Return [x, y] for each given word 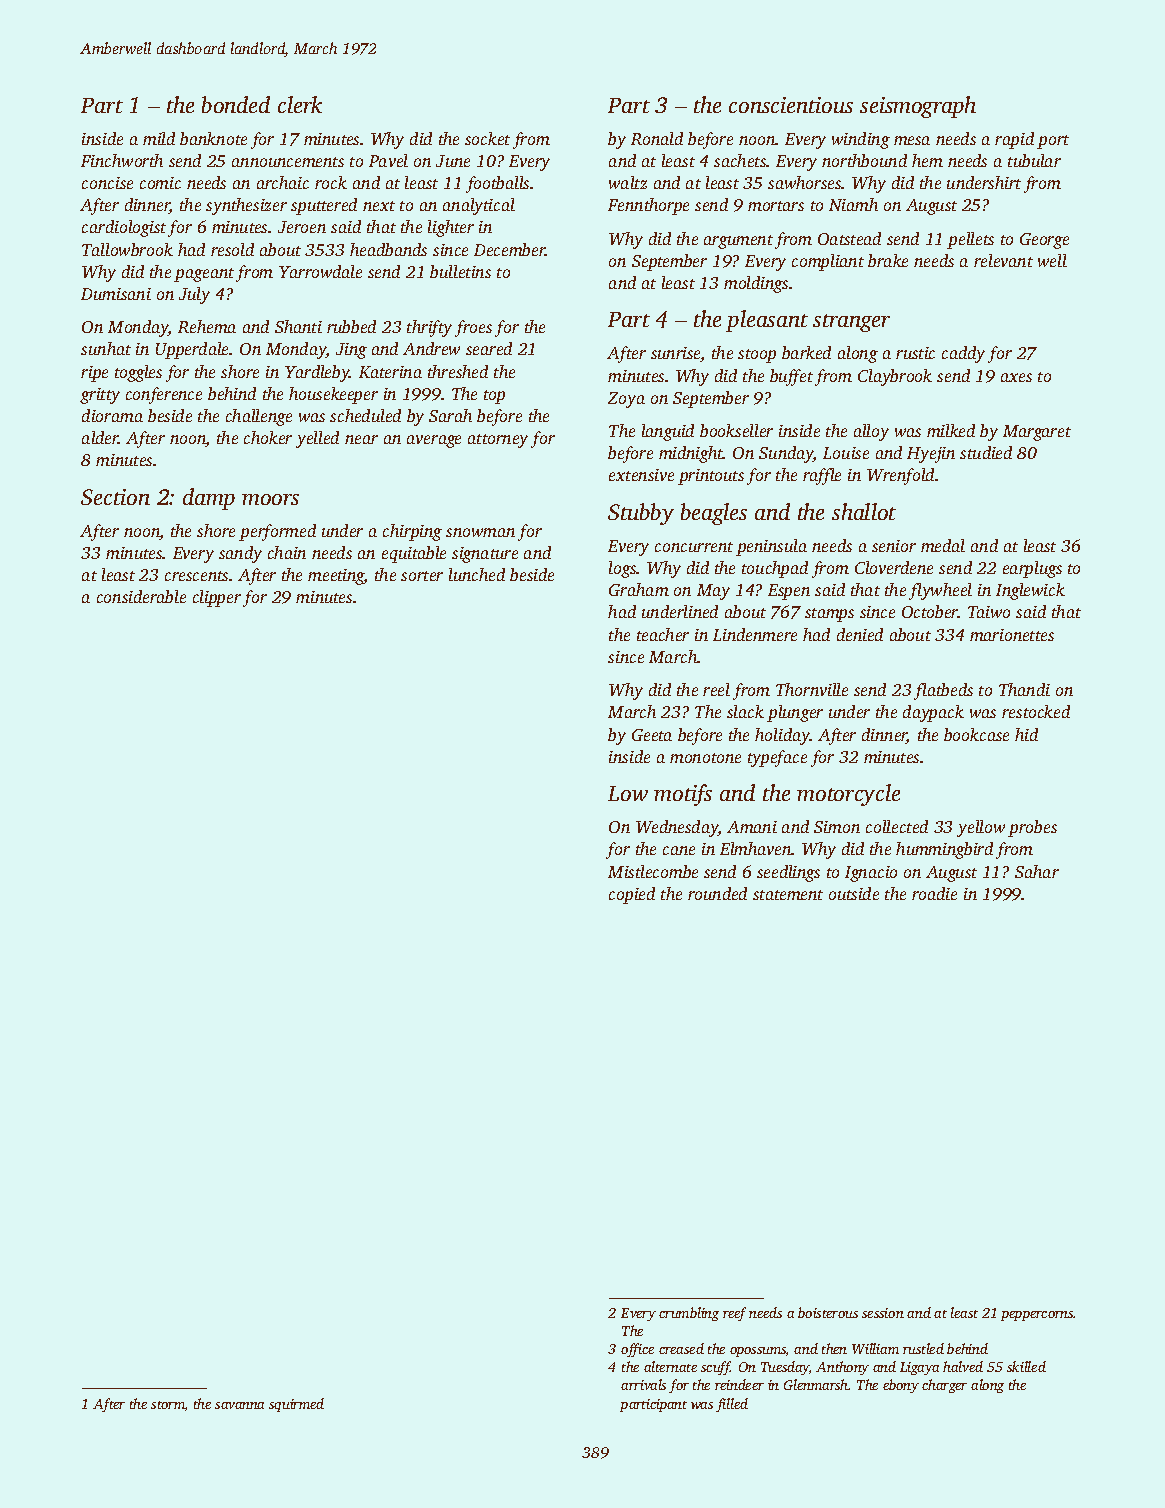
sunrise [676, 354]
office [637, 1350]
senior [894, 546]
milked [951, 430]
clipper [217, 598]
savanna [239, 1405]
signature [485, 555]
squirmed [296, 1405]
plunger [795, 713]
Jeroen [302, 227]
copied [632, 895]
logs [623, 569]
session [883, 1313]
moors [270, 499]
